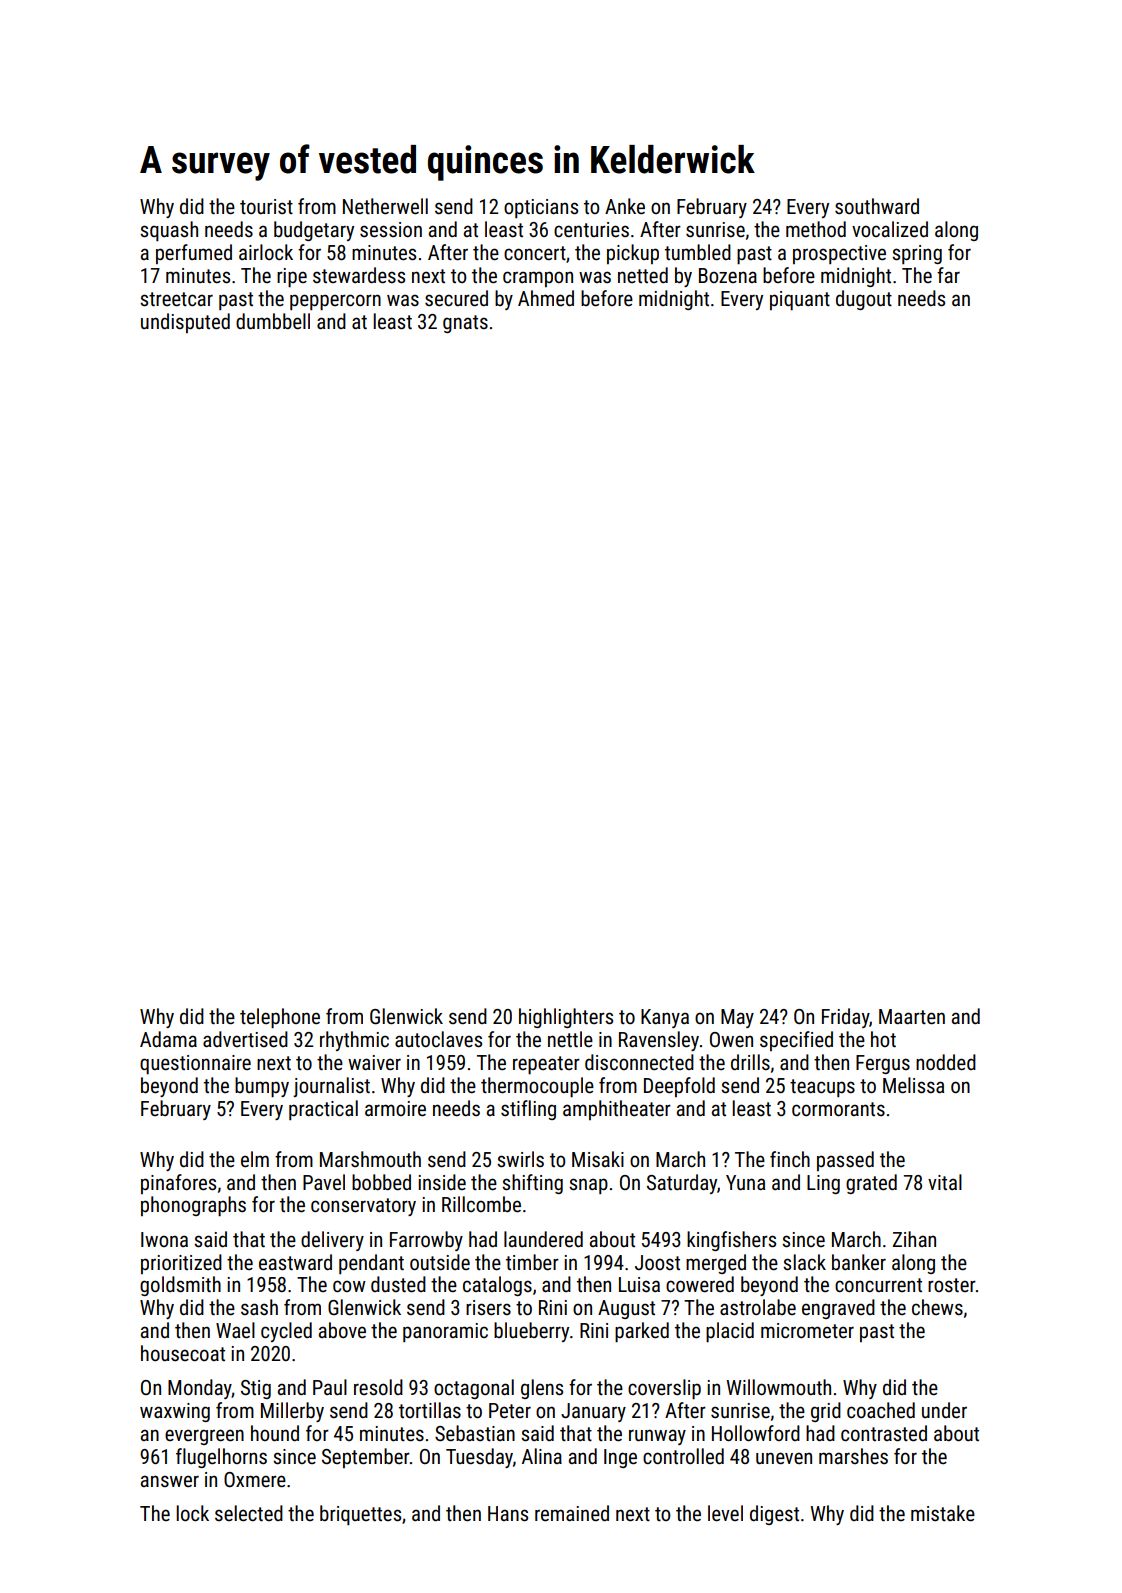  Describe the element at coordinates (946, 1062) in the image. I see `nodded` at that location.
